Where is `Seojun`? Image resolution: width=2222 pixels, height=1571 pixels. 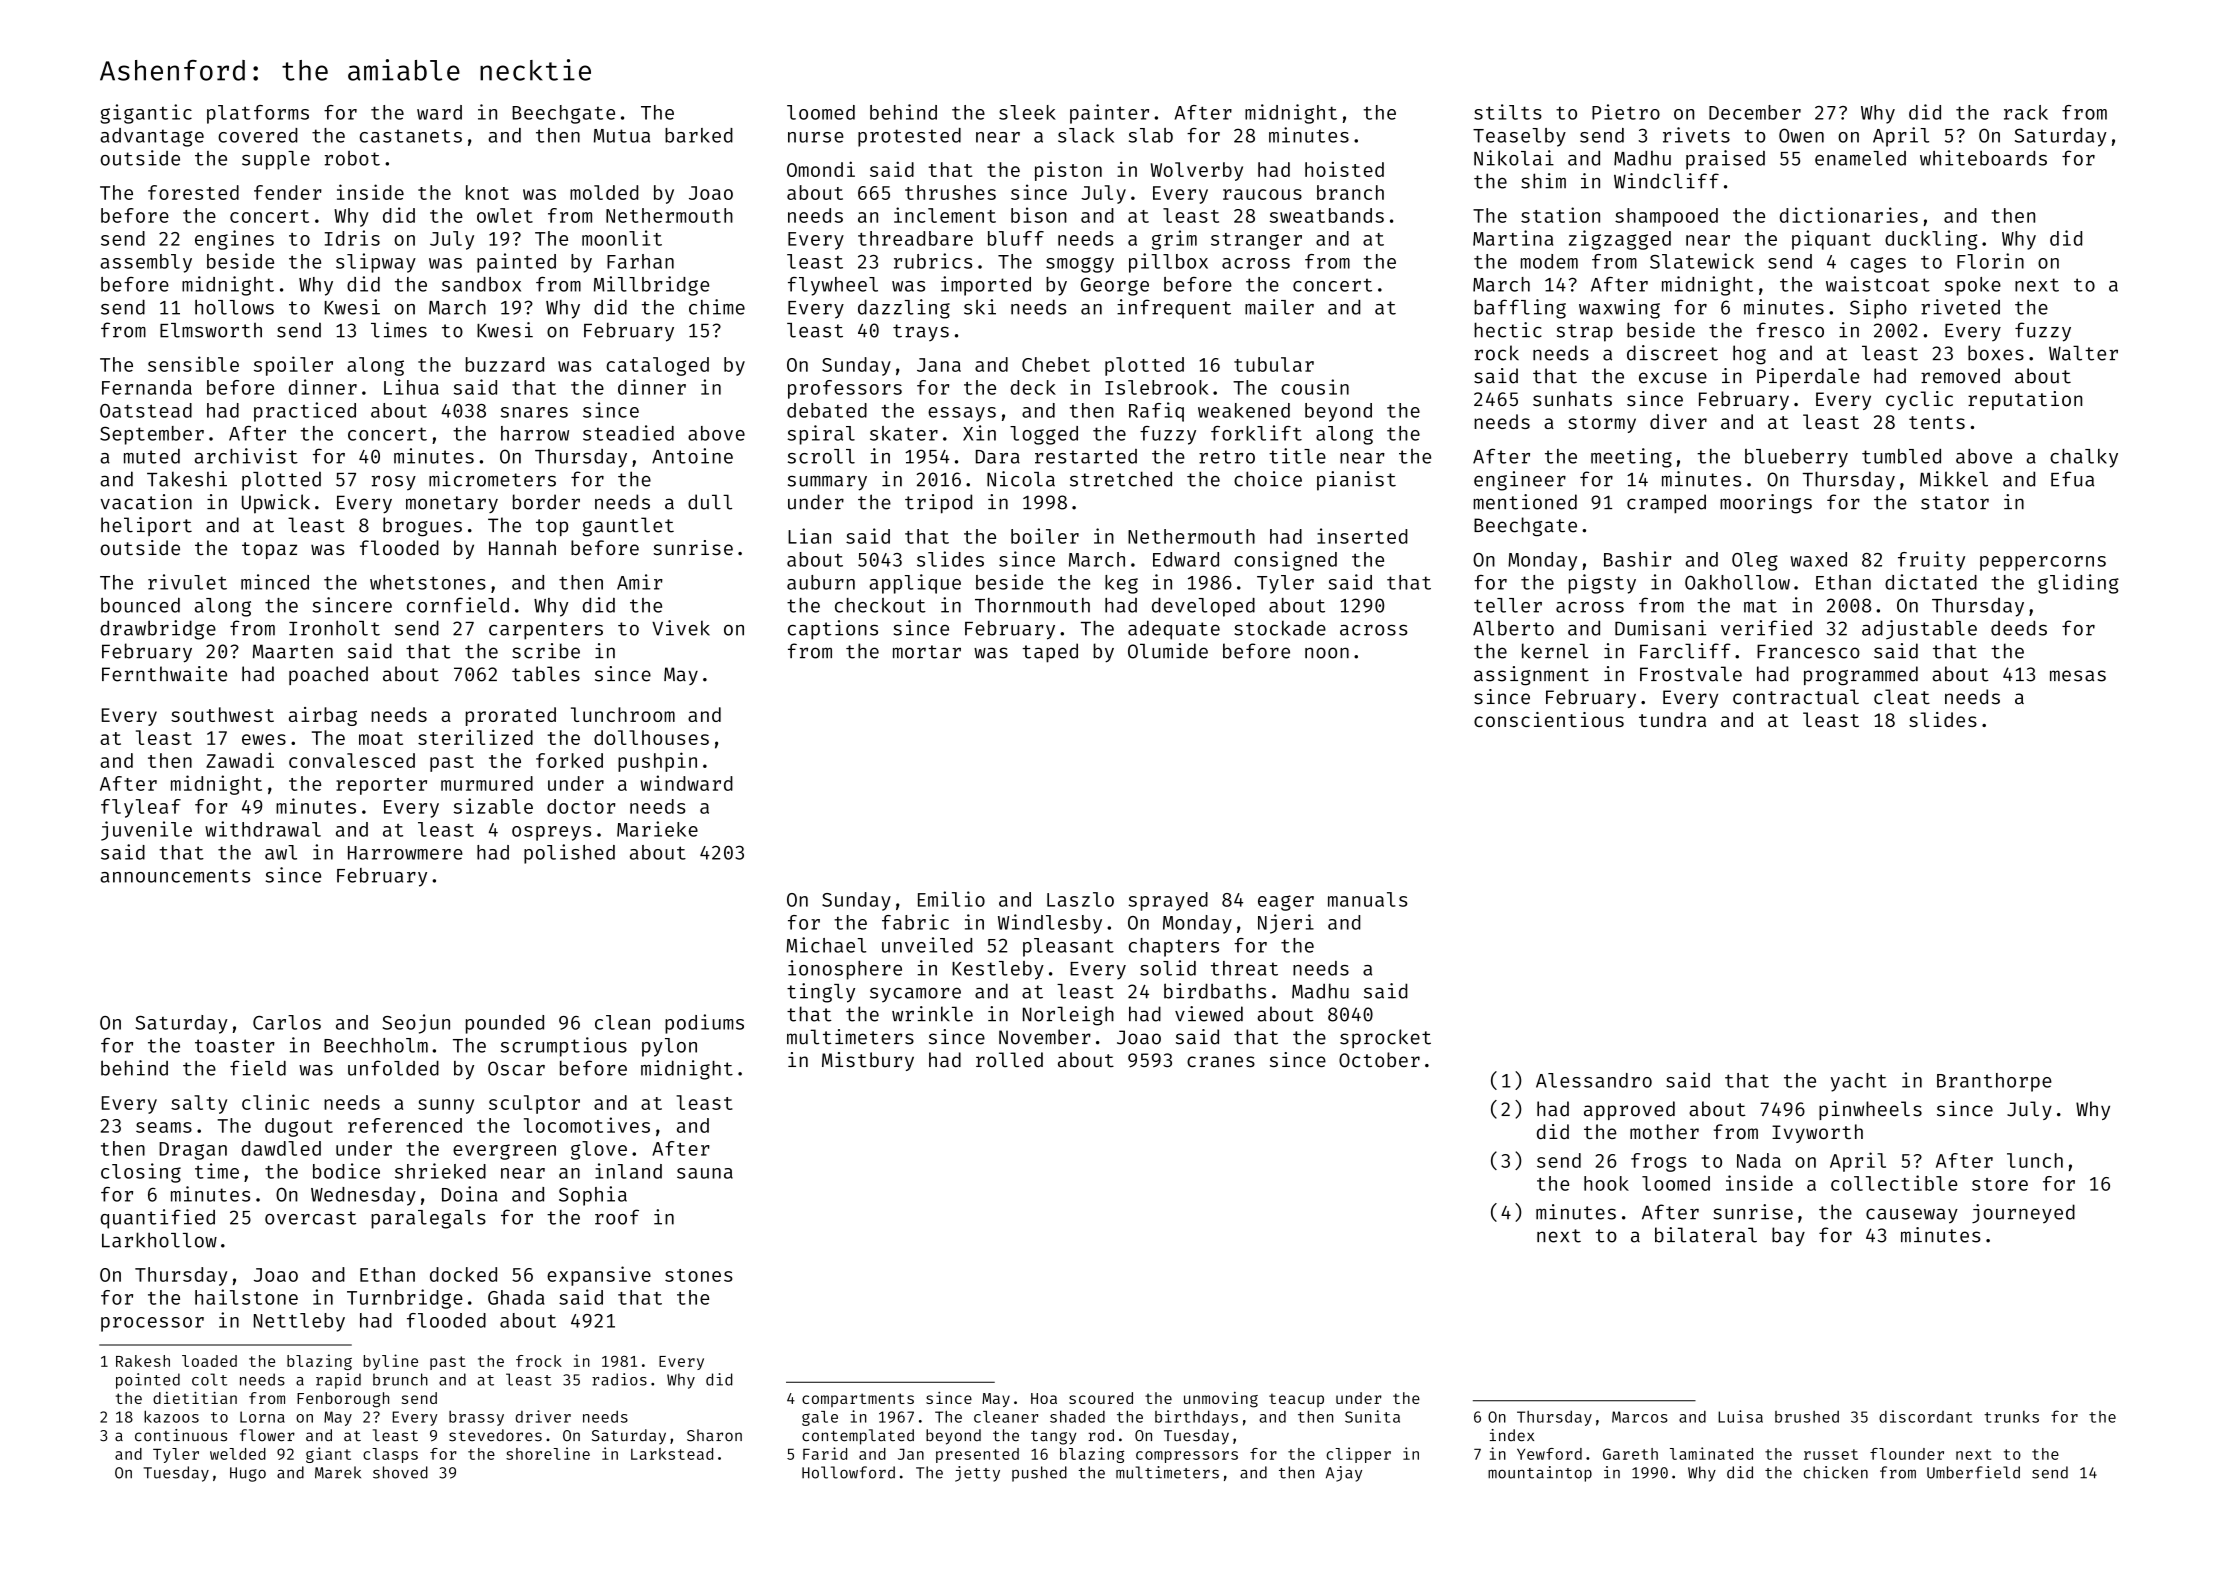 Seojun is located at coordinates (416, 1024).
